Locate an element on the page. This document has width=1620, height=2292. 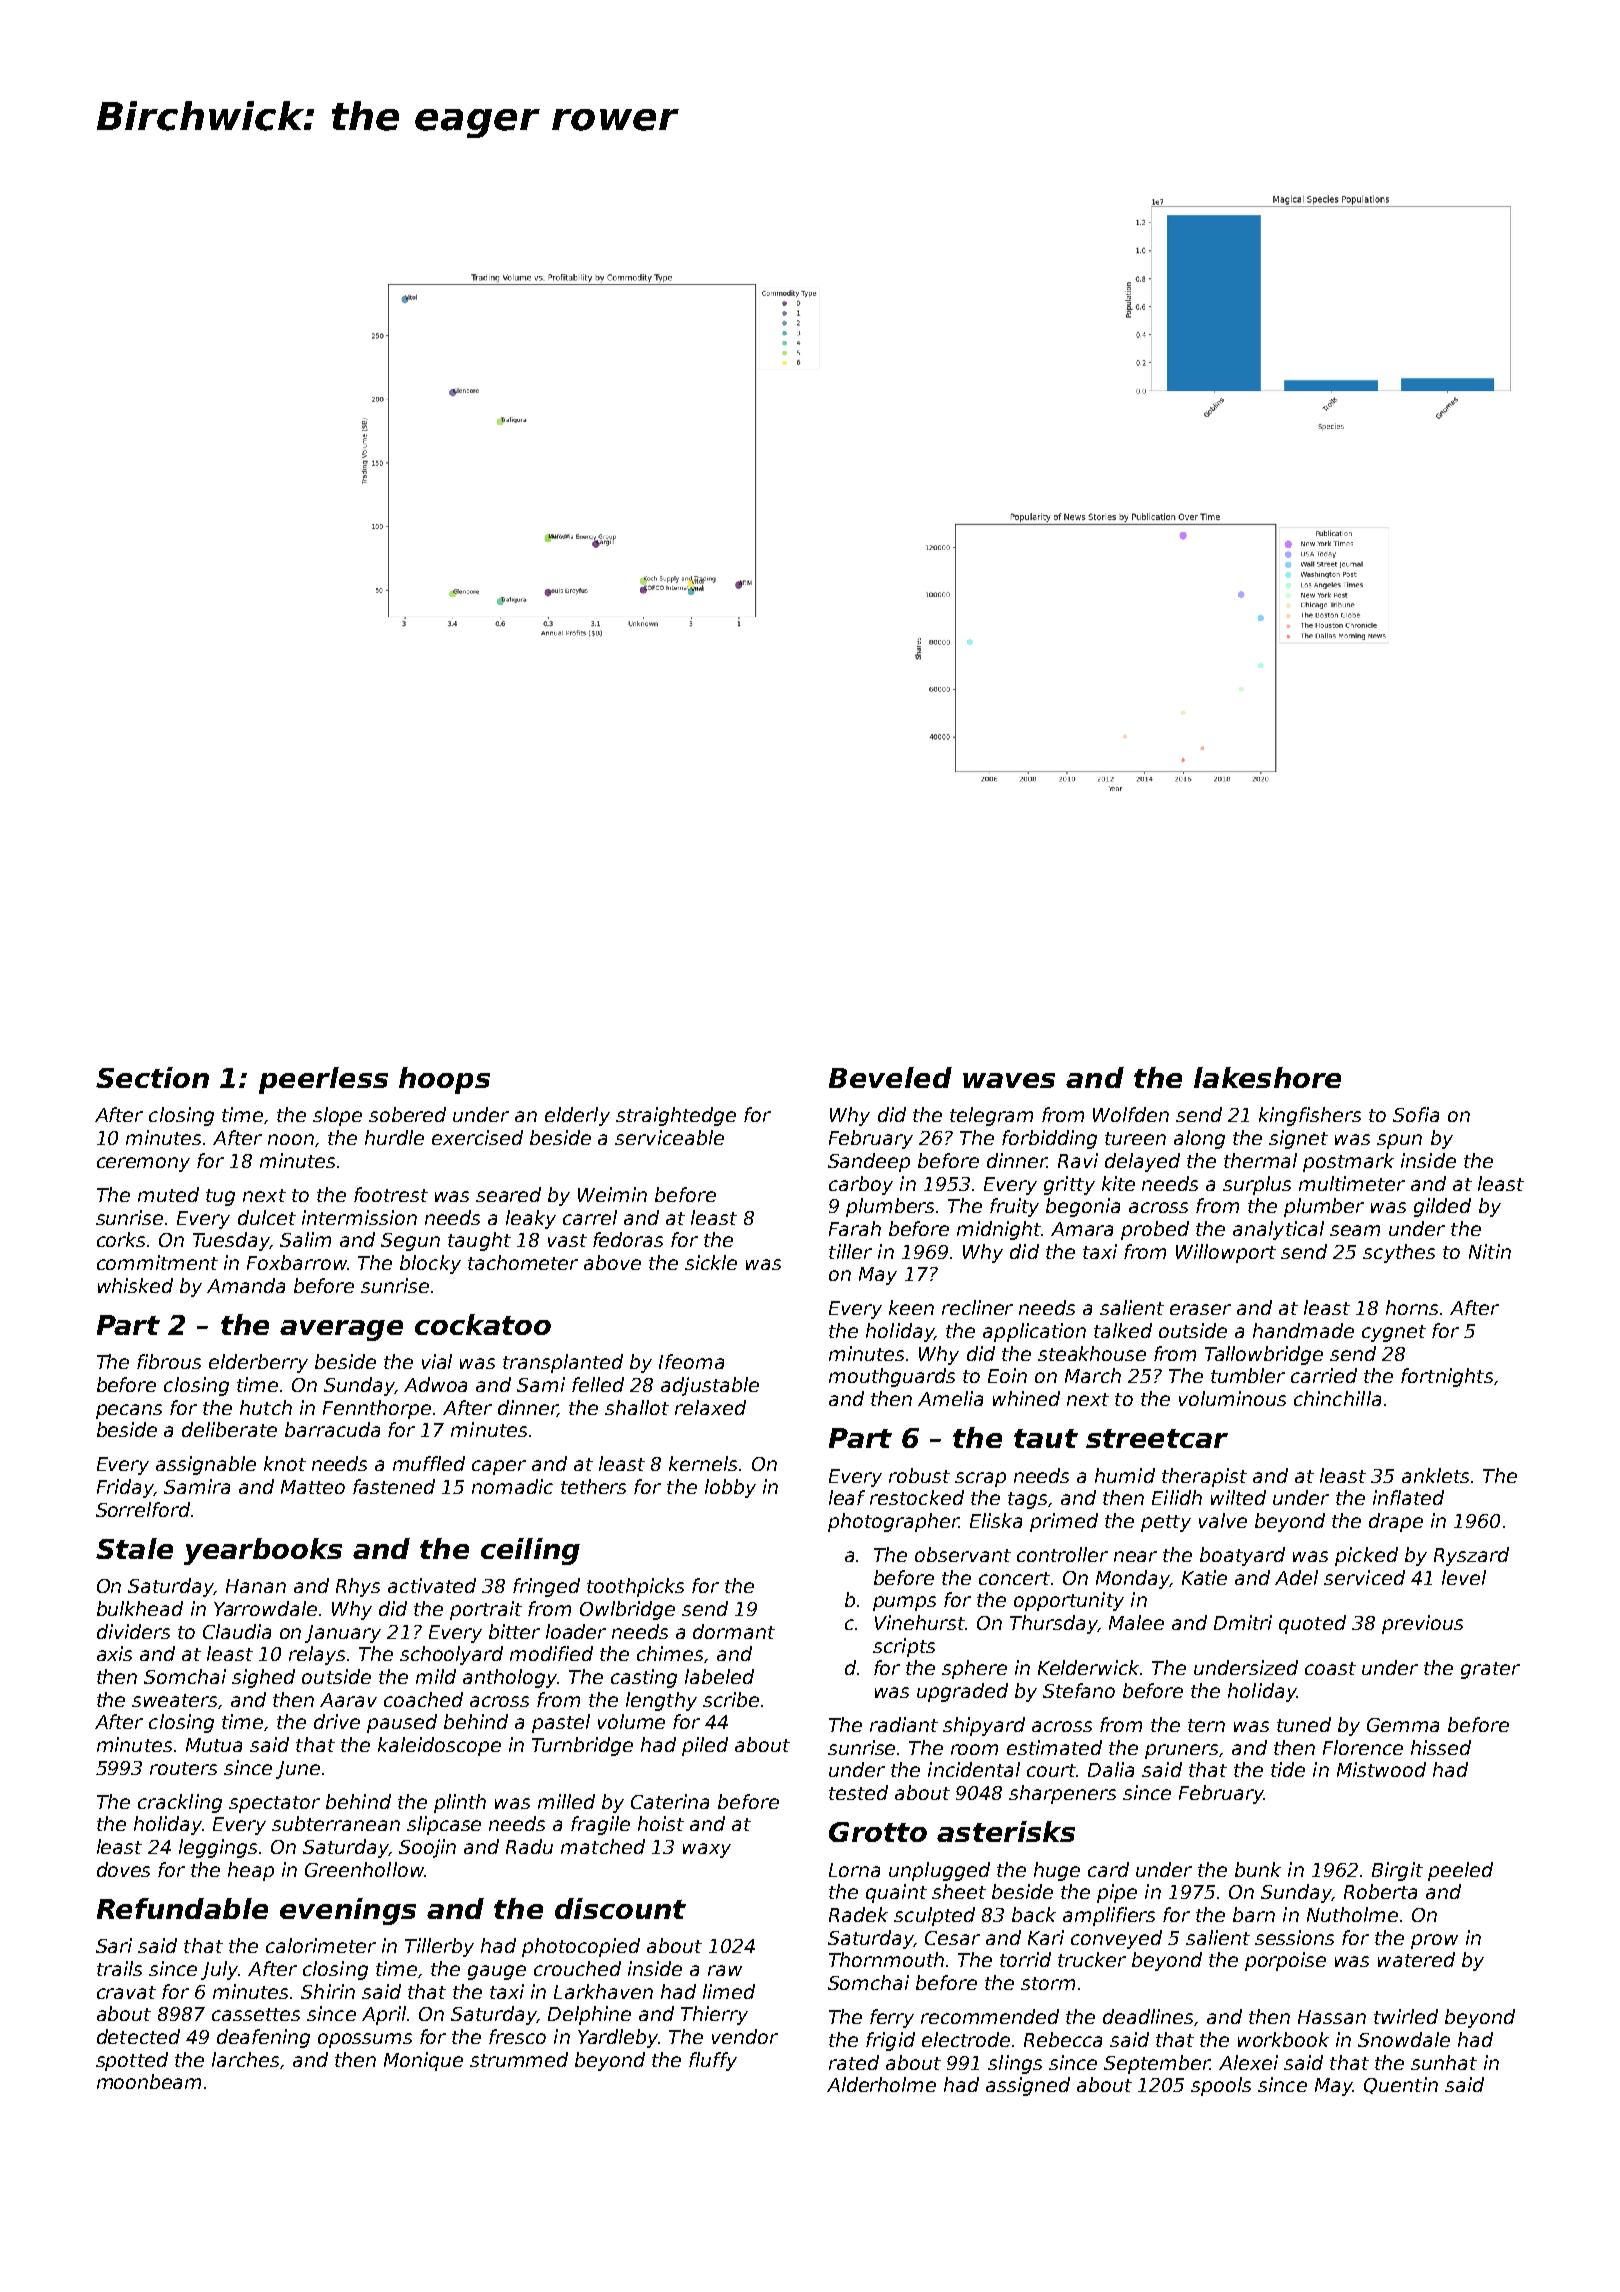
level is located at coordinates (1464, 1577).
